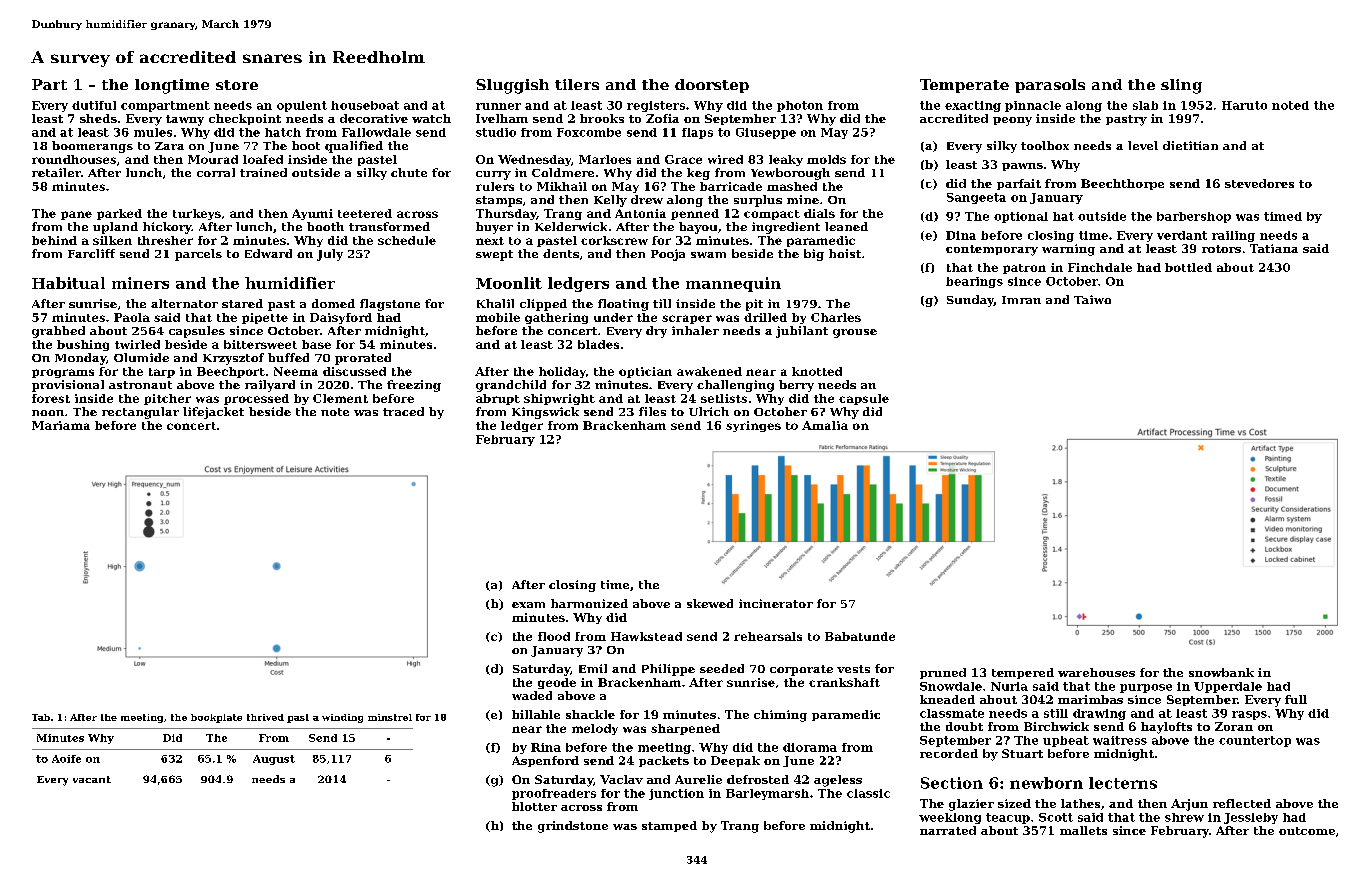 The width and height of the document is (1372, 887). I want to click on roundhouses, so click(74, 159).
